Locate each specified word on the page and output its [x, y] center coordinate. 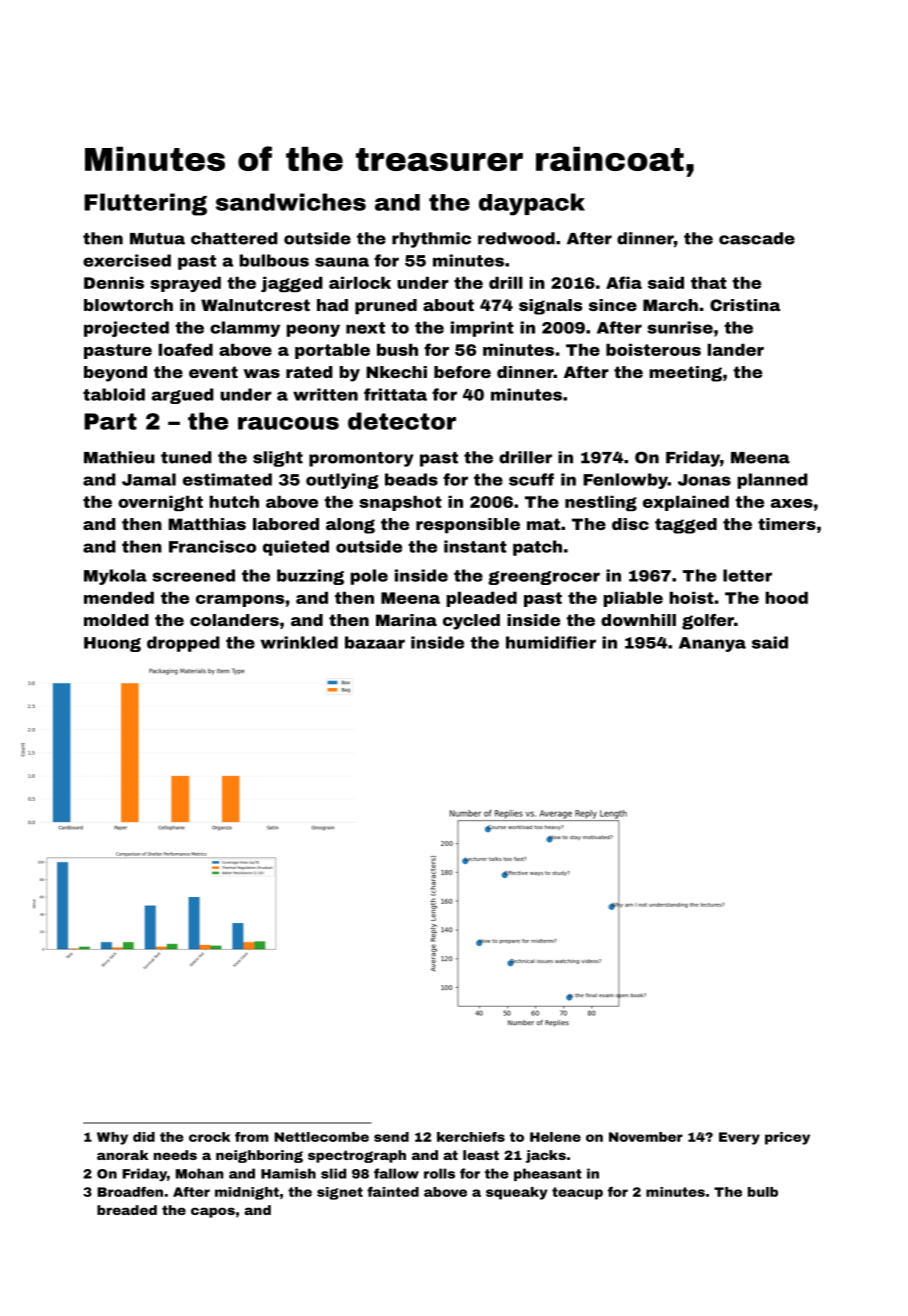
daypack [532, 204]
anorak [122, 1155]
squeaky [516, 1193]
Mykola [115, 577]
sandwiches [291, 202]
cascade [757, 238]
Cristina [745, 305]
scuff [531, 479]
